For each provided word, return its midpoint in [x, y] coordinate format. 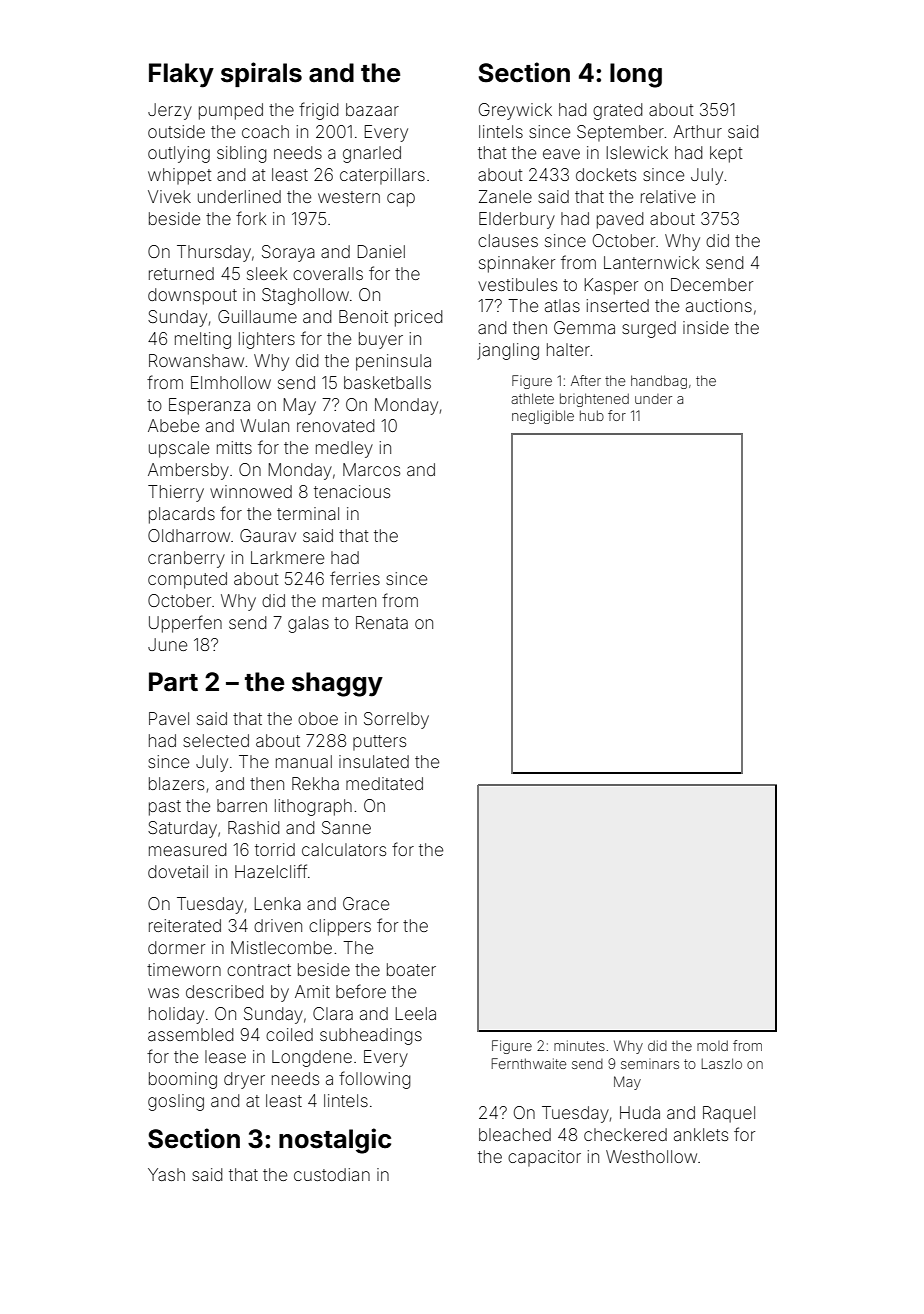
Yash [166, 1174]
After [586, 380]
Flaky [181, 75]
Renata [382, 622]
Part [173, 682]
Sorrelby [396, 720]
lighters [267, 340]
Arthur [697, 131]
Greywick [515, 111]
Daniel [381, 251]
